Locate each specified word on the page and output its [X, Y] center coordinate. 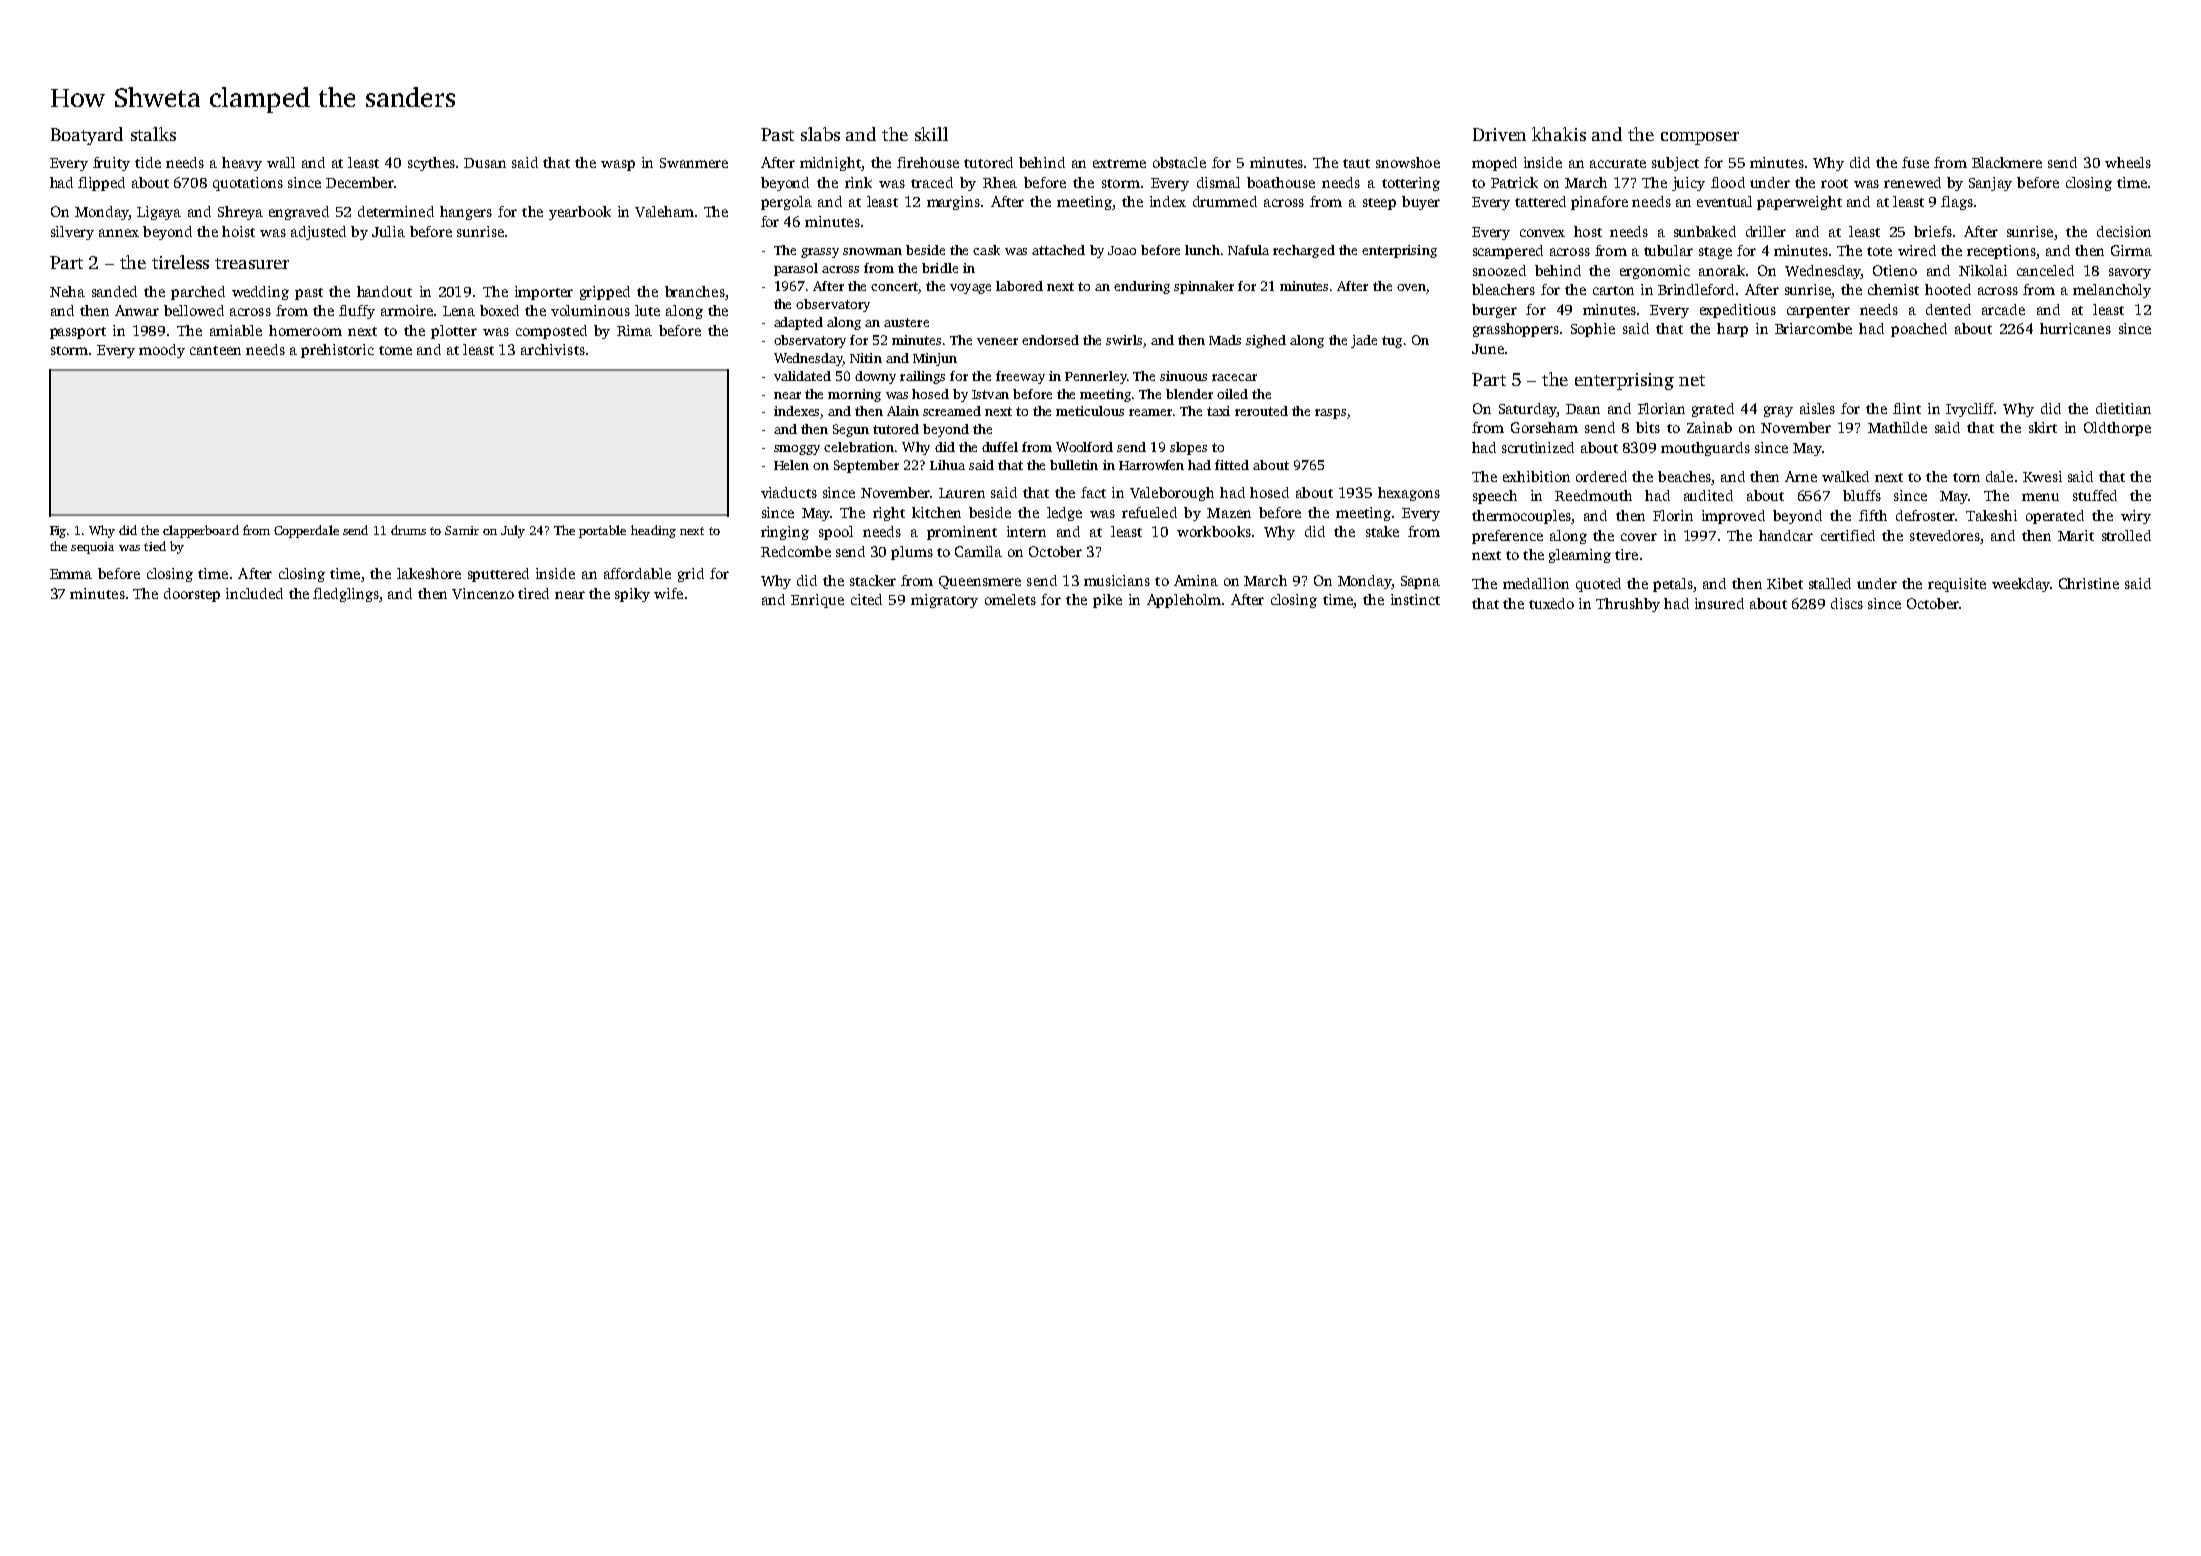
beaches [1684, 476]
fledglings [346, 595]
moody [162, 351]
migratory [944, 601]
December [360, 182]
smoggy [797, 450]
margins [953, 203]
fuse [1915, 162]
